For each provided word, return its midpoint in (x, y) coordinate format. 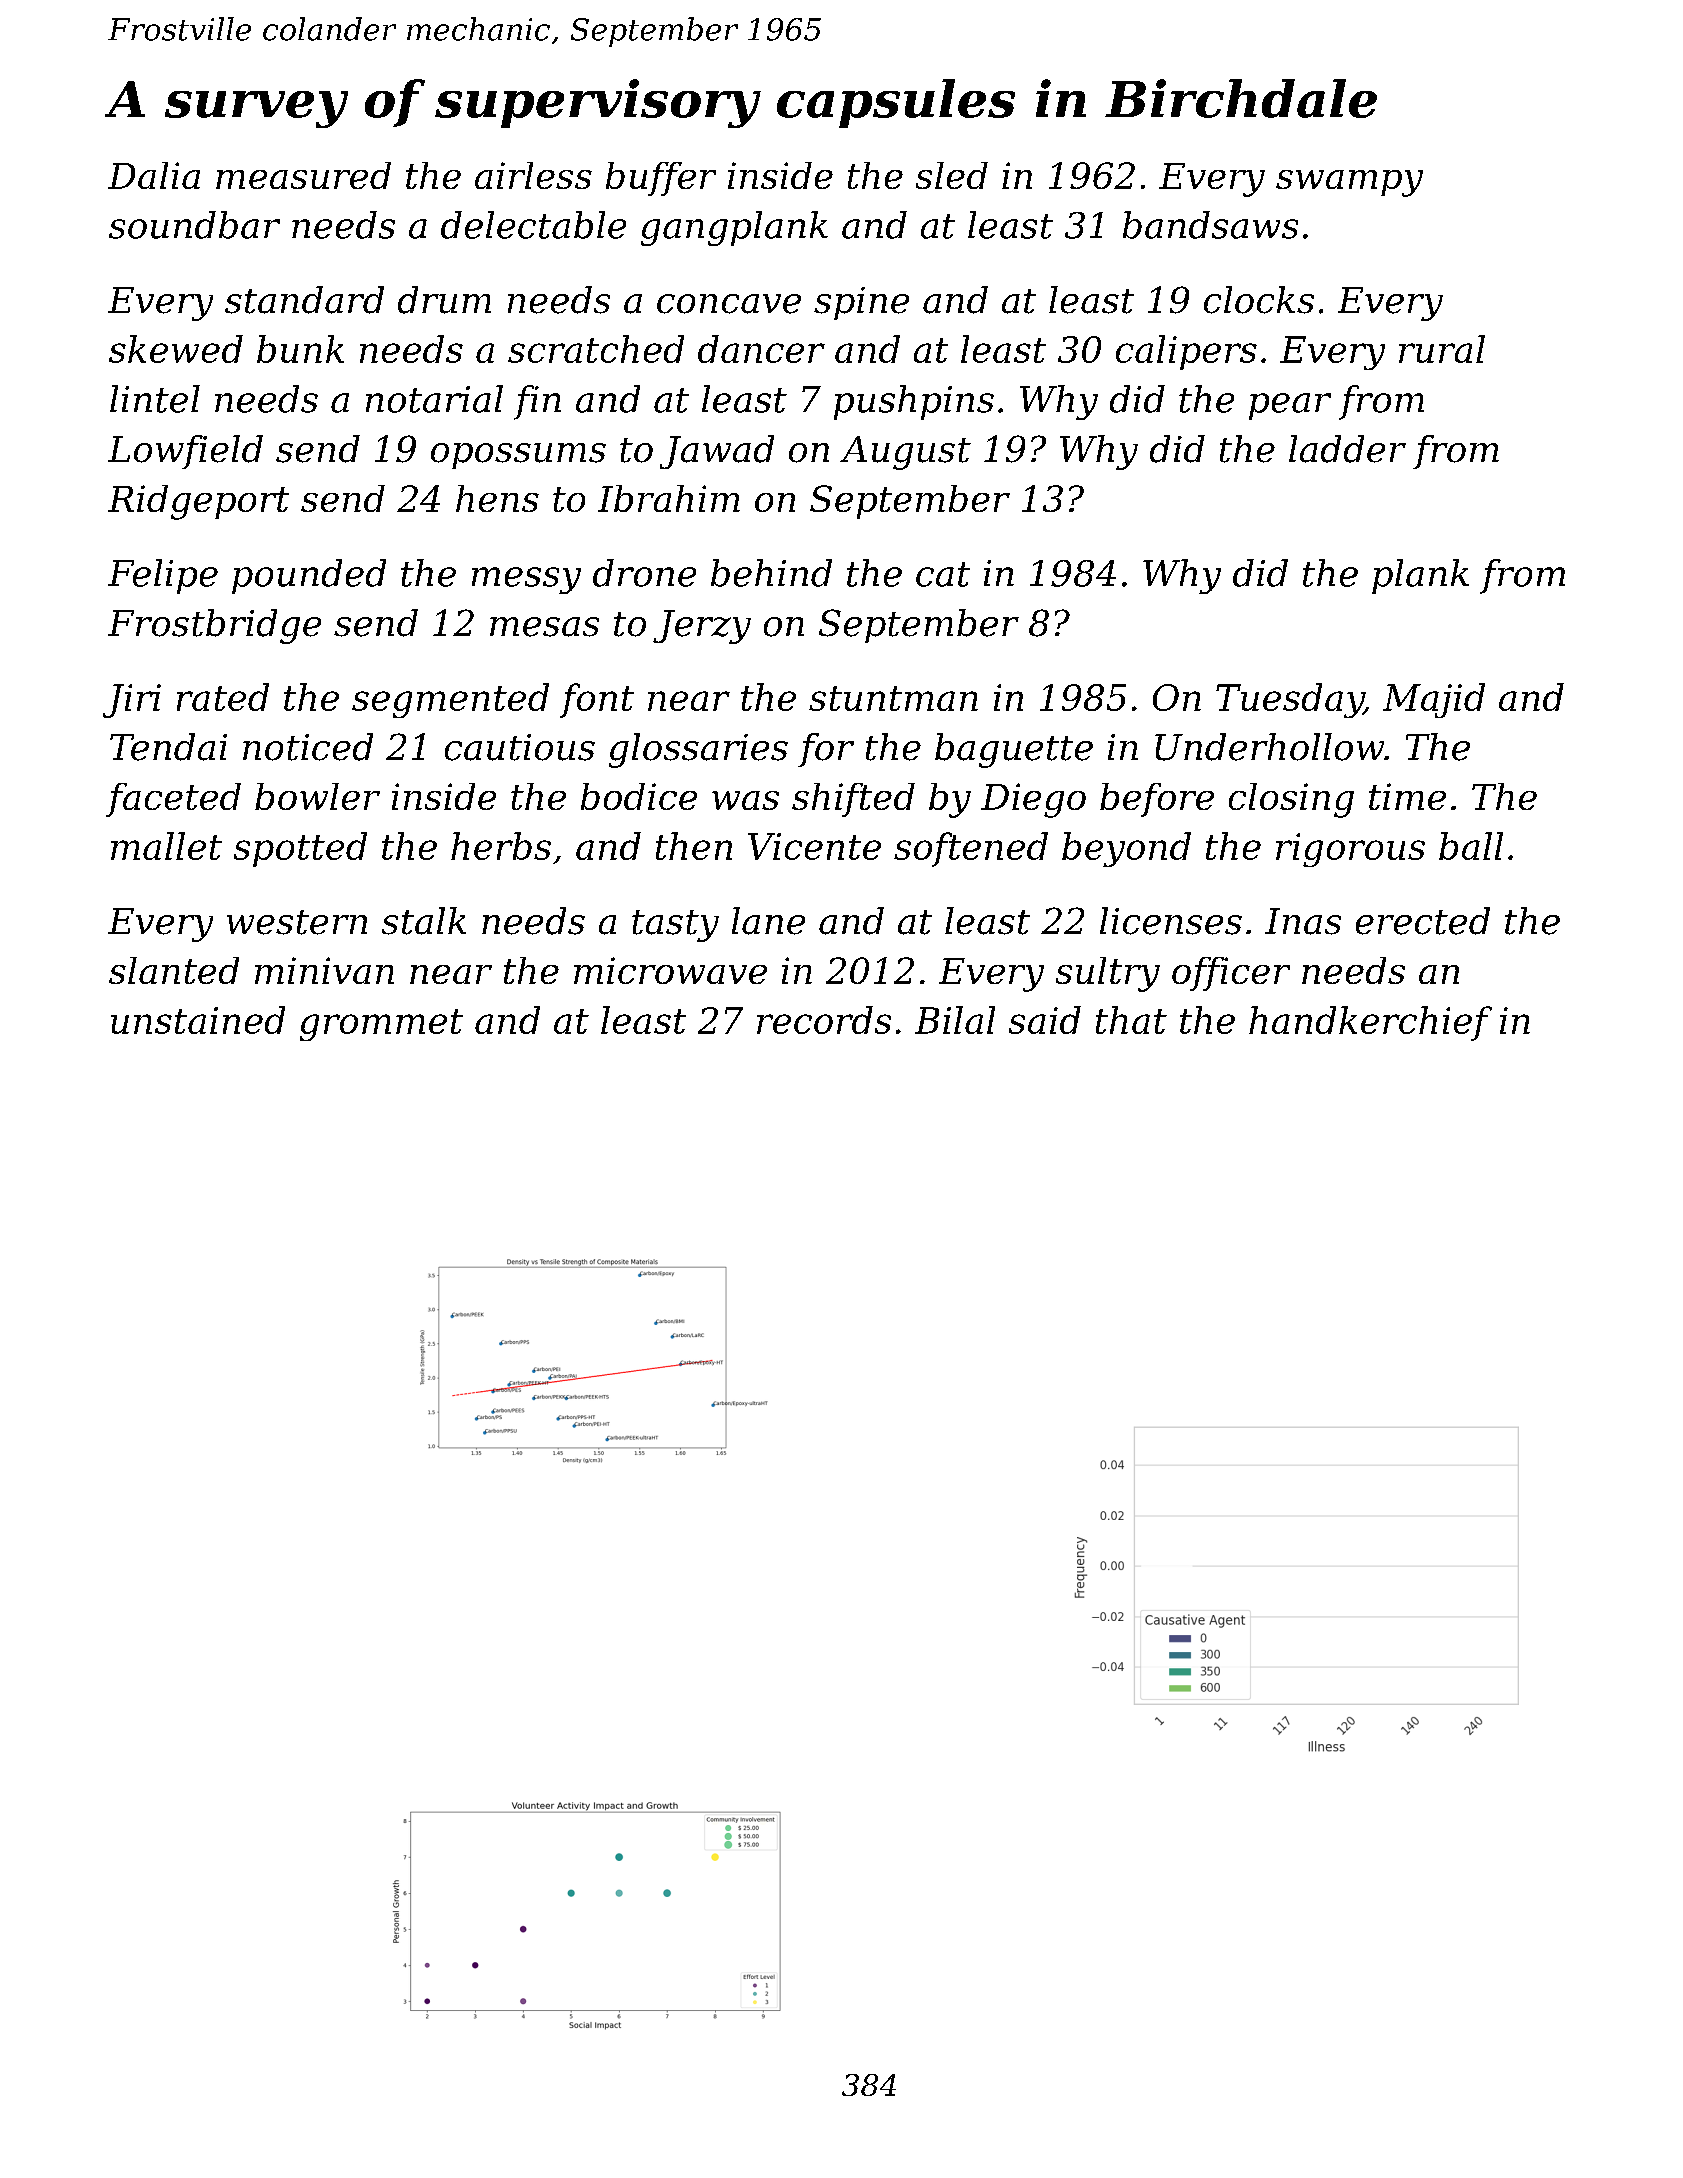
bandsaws (1210, 225)
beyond (1126, 849)
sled (952, 175)
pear (1290, 406)
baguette (1014, 750)
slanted (174, 970)
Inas (1303, 921)
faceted (173, 800)
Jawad (717, 452)
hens (497, 498)
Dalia (154, 175)
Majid (1434, 700)
